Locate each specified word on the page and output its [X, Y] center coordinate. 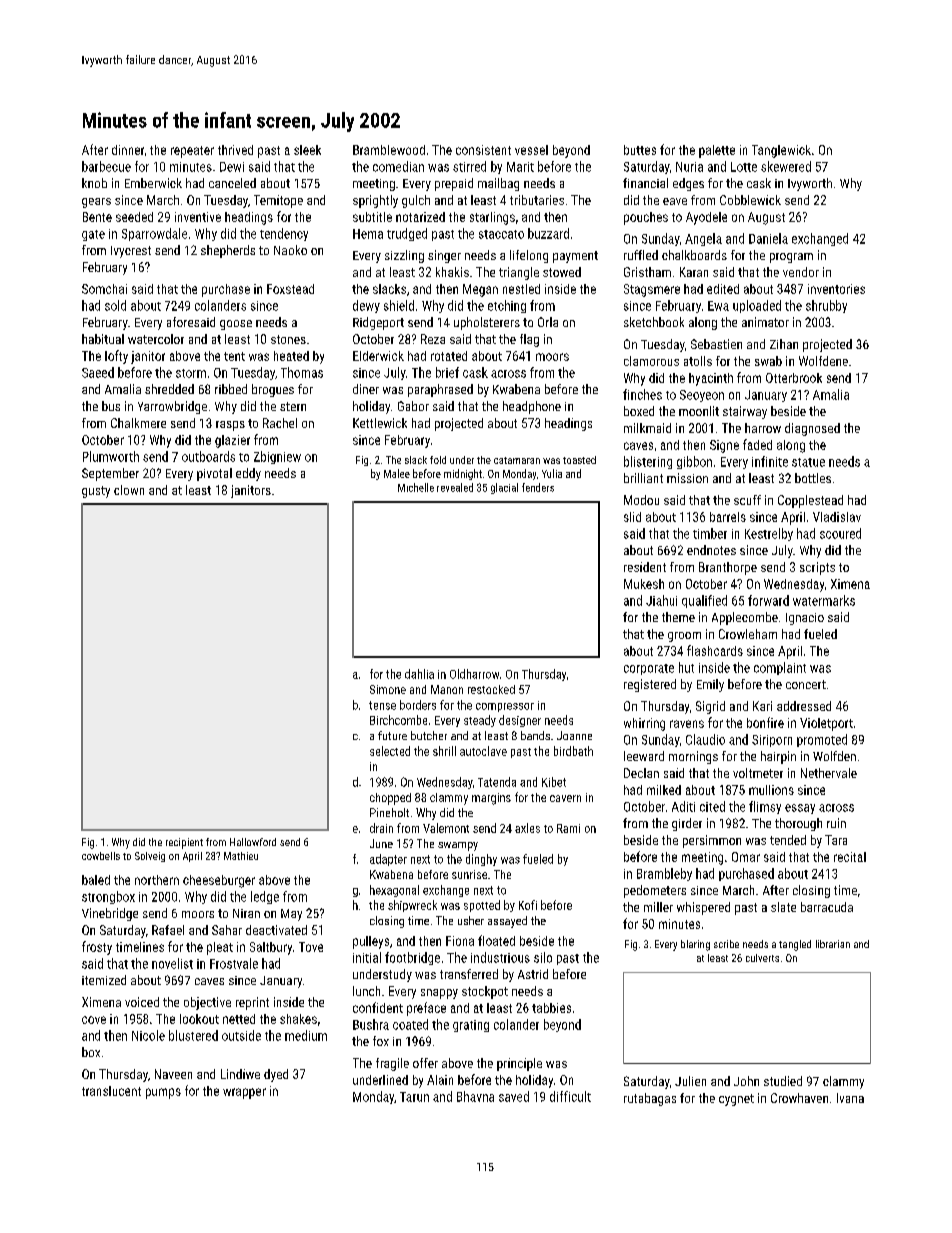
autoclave [483, 751]
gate [93, 235]
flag [529, 340]
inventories [836, 289]
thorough [798, 824]
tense [382, 705]
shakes [298, 1019]
